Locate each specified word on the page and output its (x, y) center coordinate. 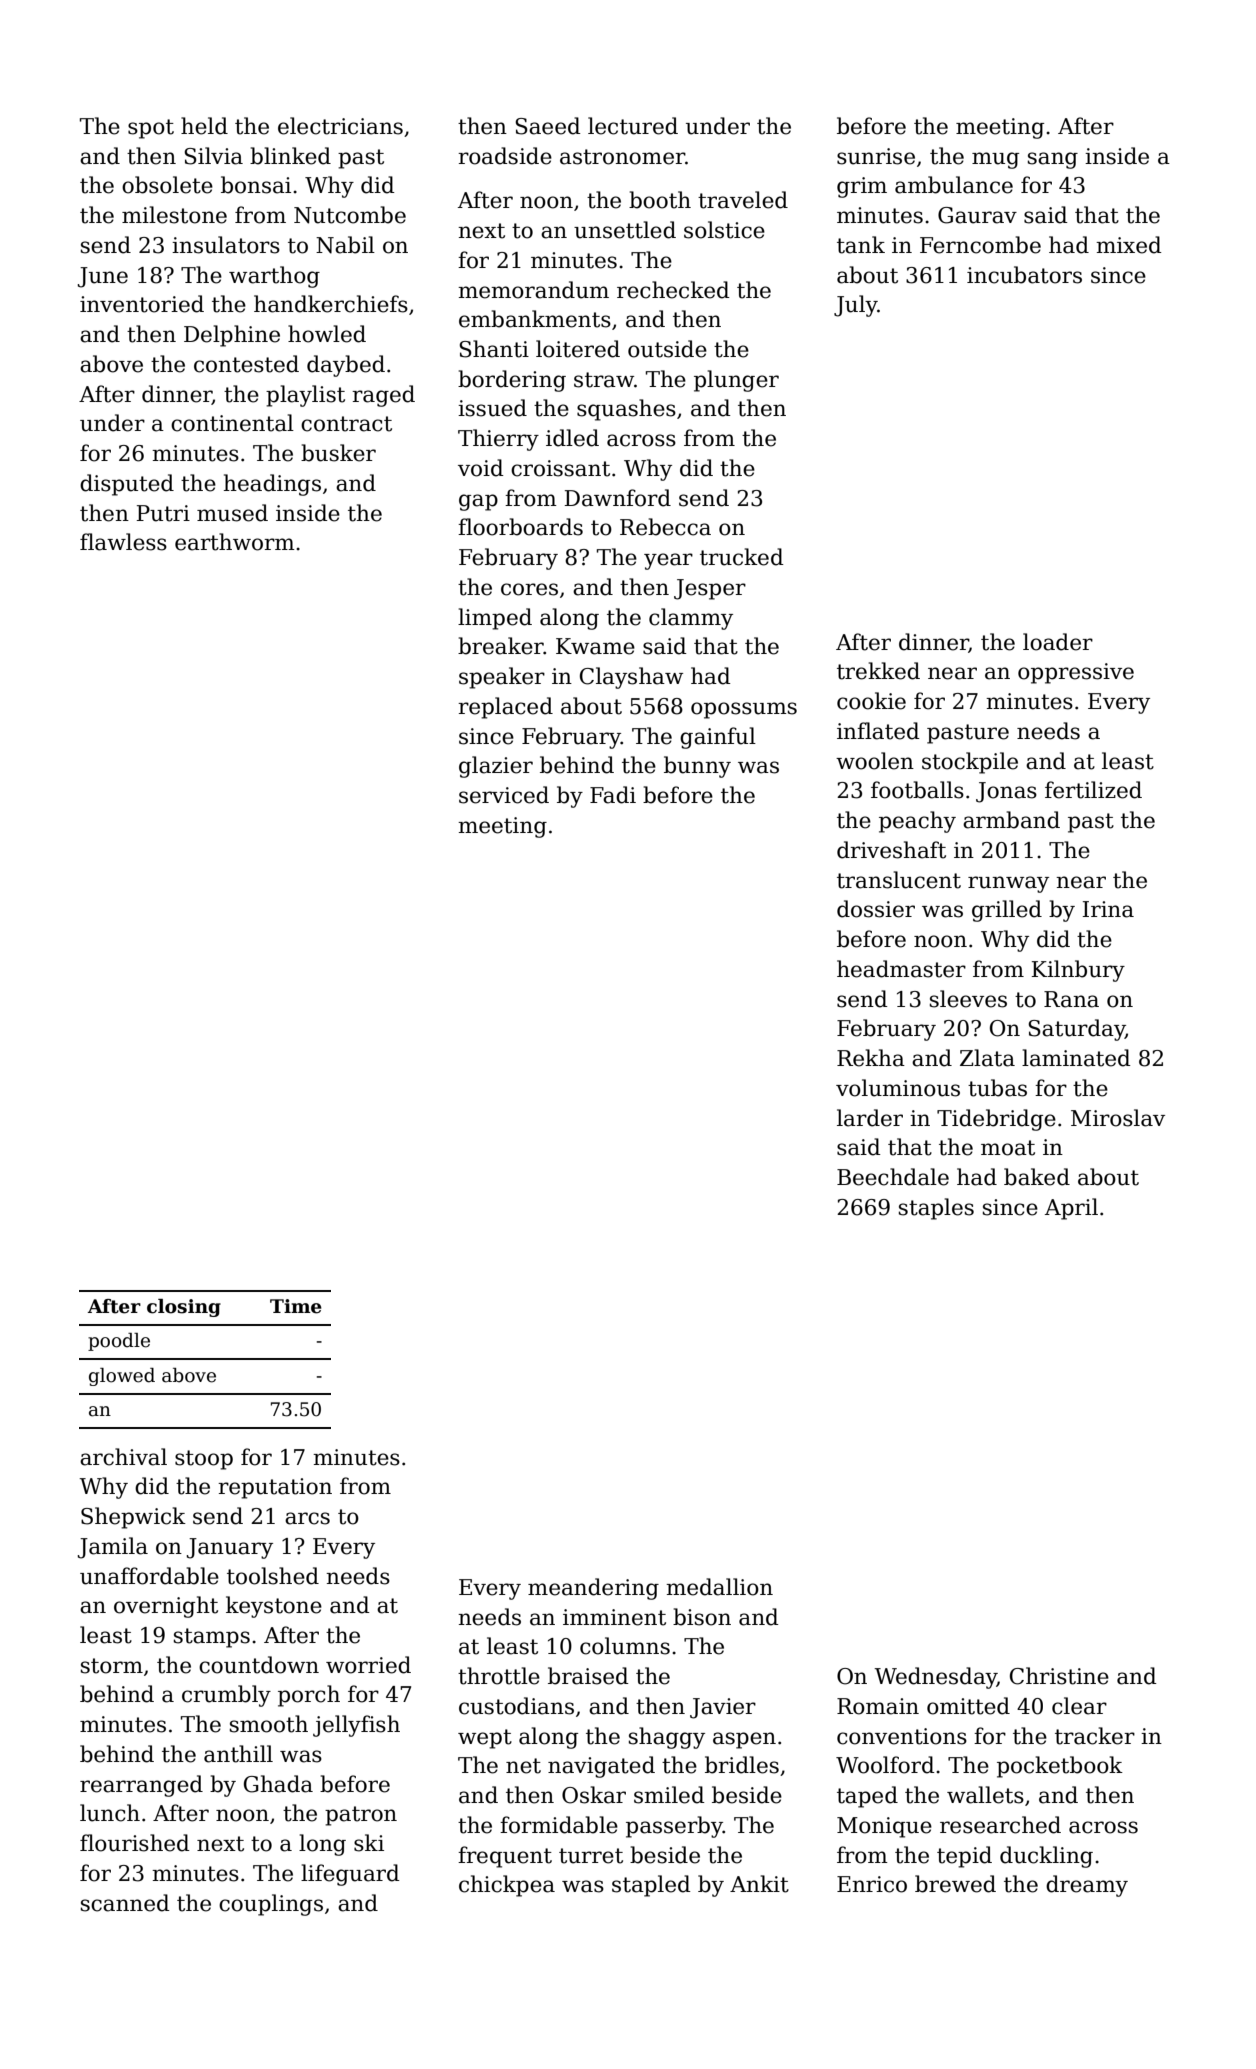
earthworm (235, 542)
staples (936, 1209)
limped (495, 619)
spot (151, 129)
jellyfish (356, 1726)
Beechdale (893, 1177)
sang (1053, 160)
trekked (878, 671)
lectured (633, 126)
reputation (275, 1488)
